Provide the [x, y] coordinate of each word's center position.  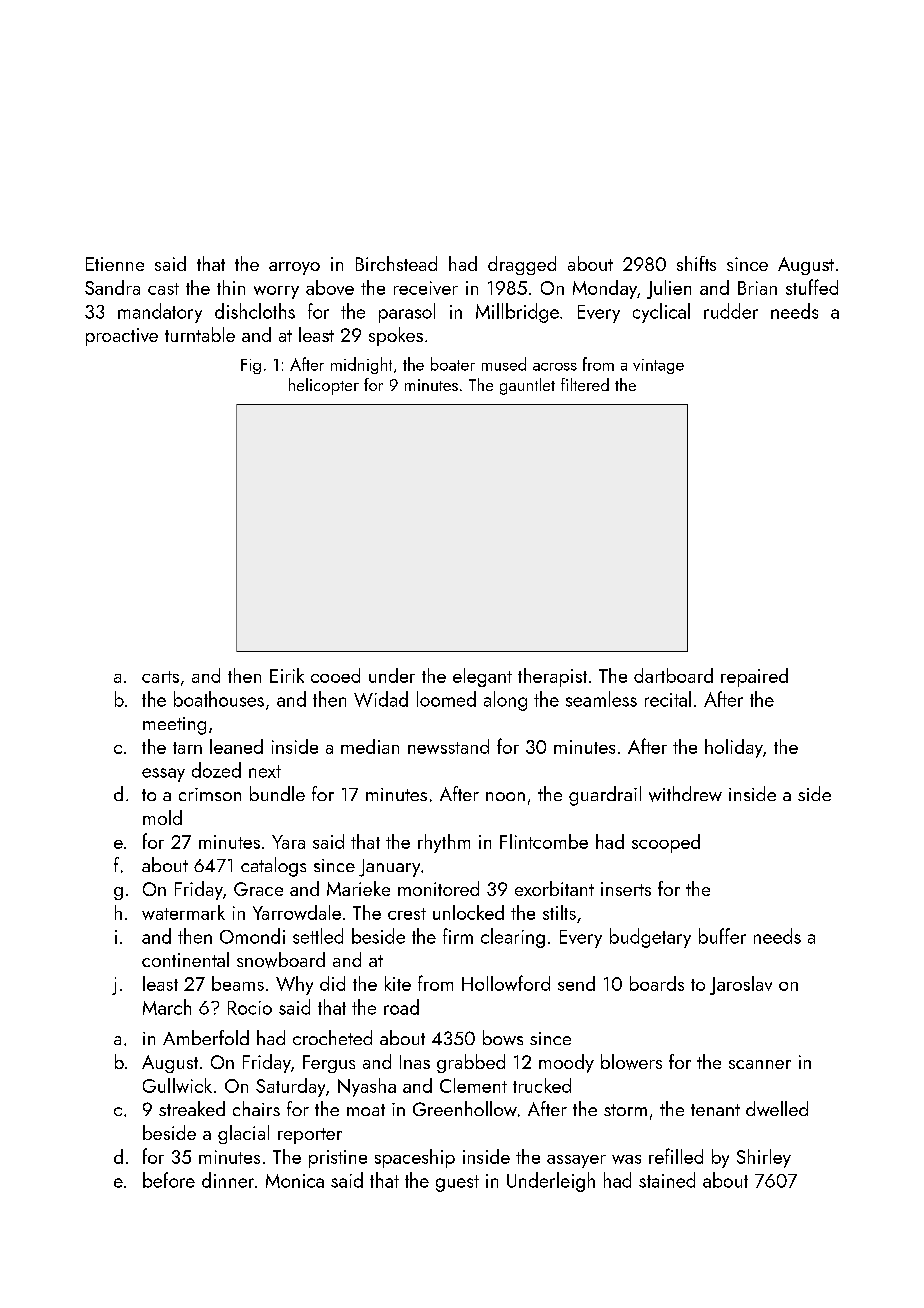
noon [505, 796]
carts [160, 677]
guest [457, 1183]
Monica [295, 1181]
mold [162, 817]
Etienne [115, 264]
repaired [754, 677]
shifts [696, 263]
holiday [734, 748]
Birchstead [396, 263]
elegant [482, 677]
